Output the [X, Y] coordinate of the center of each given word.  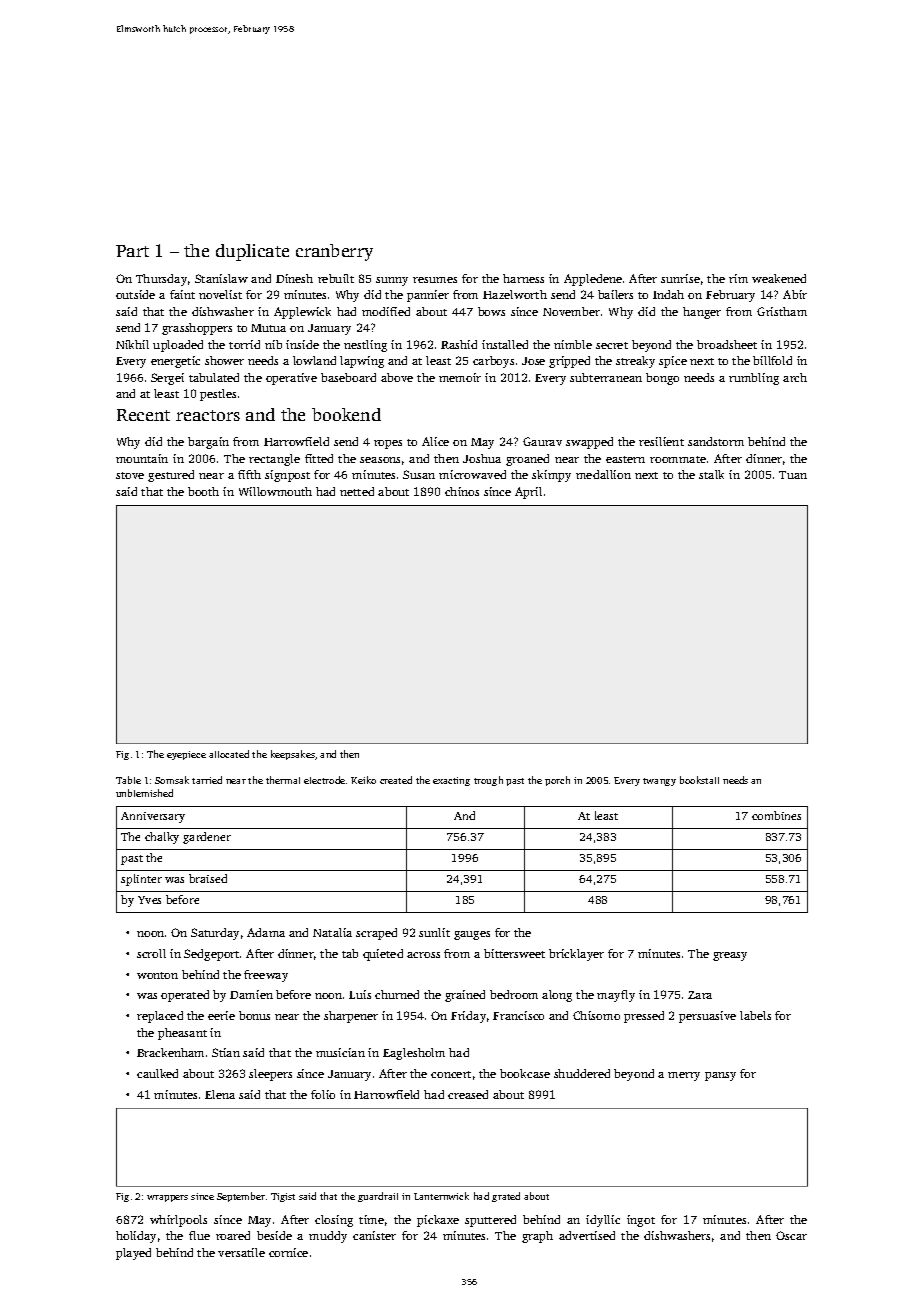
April [528, 493]
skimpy [551, 476]
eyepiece [186, 755]
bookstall [699, 780]
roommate [678, 459]
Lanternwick [441, 1196]
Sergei [167, 379]
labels [755, 1015]
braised [208, 878]
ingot [641, 1221]
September [241, 1197]
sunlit [434, 932]
